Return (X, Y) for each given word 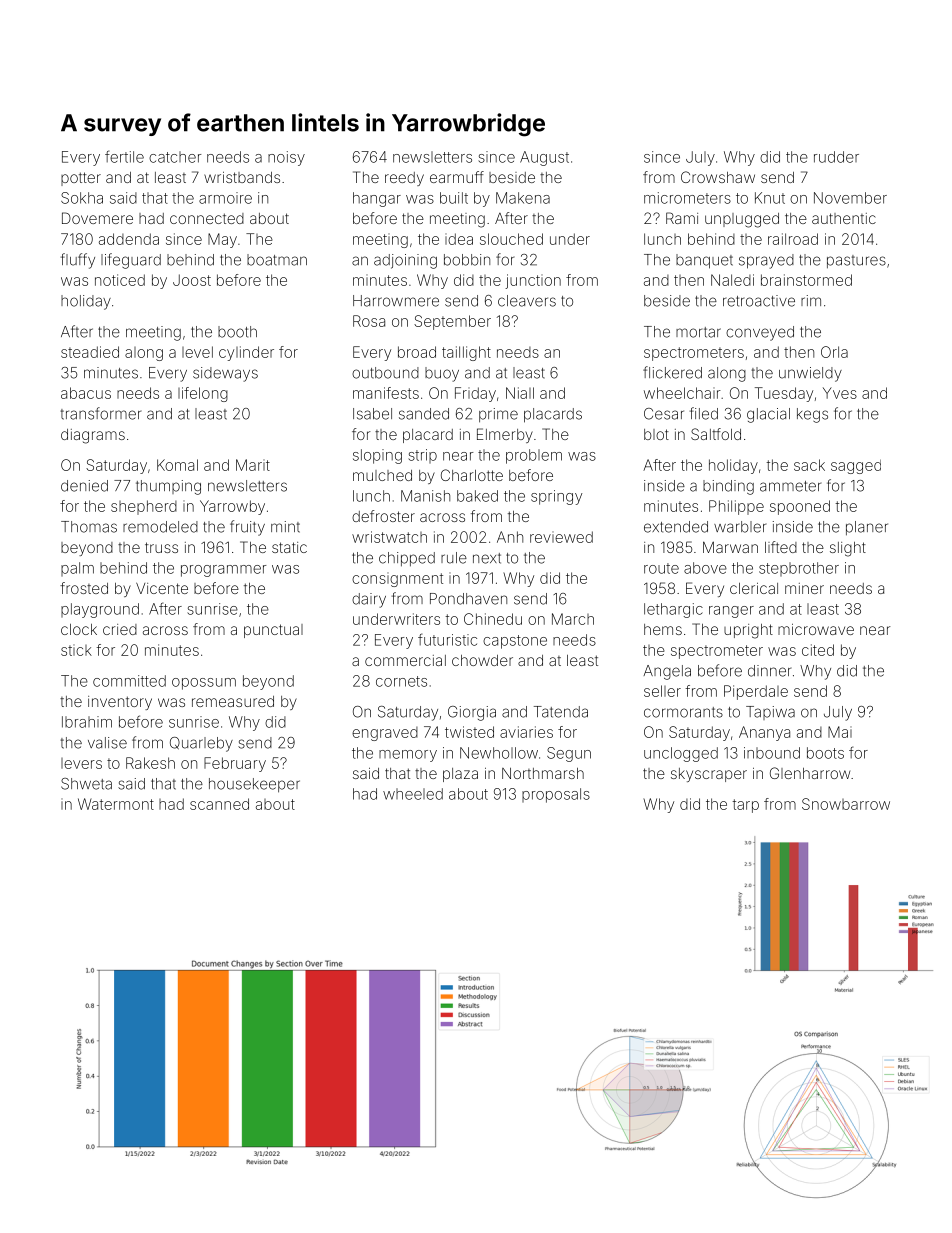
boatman (277, 260)
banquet (704, 261)
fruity (247, 528)
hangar (377, 199)
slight (848, 549)
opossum (204, 684)
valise (107, 743)
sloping (377, 456)
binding (728, 487)
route (661, 568)
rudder (836, 157)
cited (818, 650)
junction (533, 281)
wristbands (242, 177)
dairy (369, 600)
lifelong (203, 394)
